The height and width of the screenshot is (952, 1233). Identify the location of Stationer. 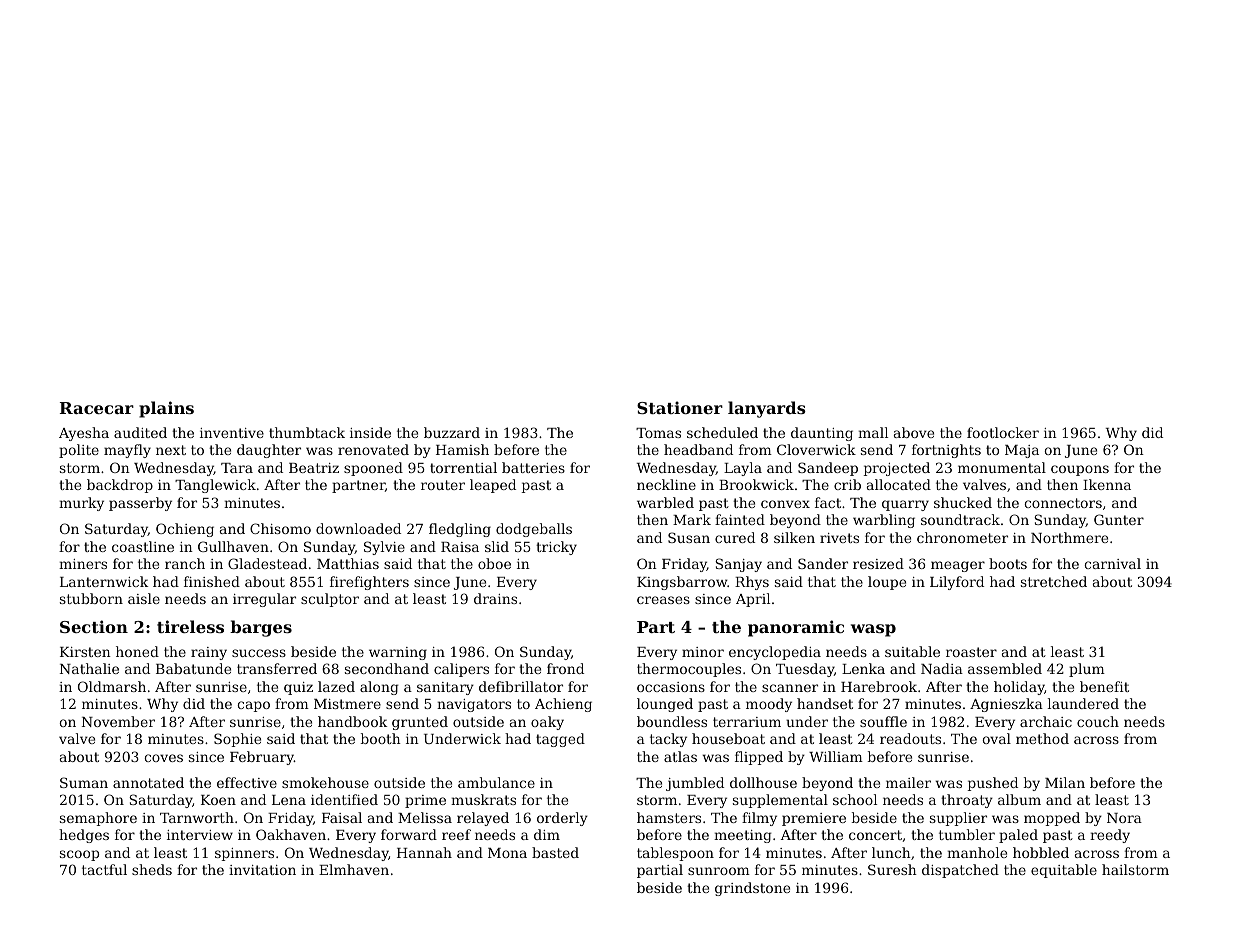
(680, 407).
